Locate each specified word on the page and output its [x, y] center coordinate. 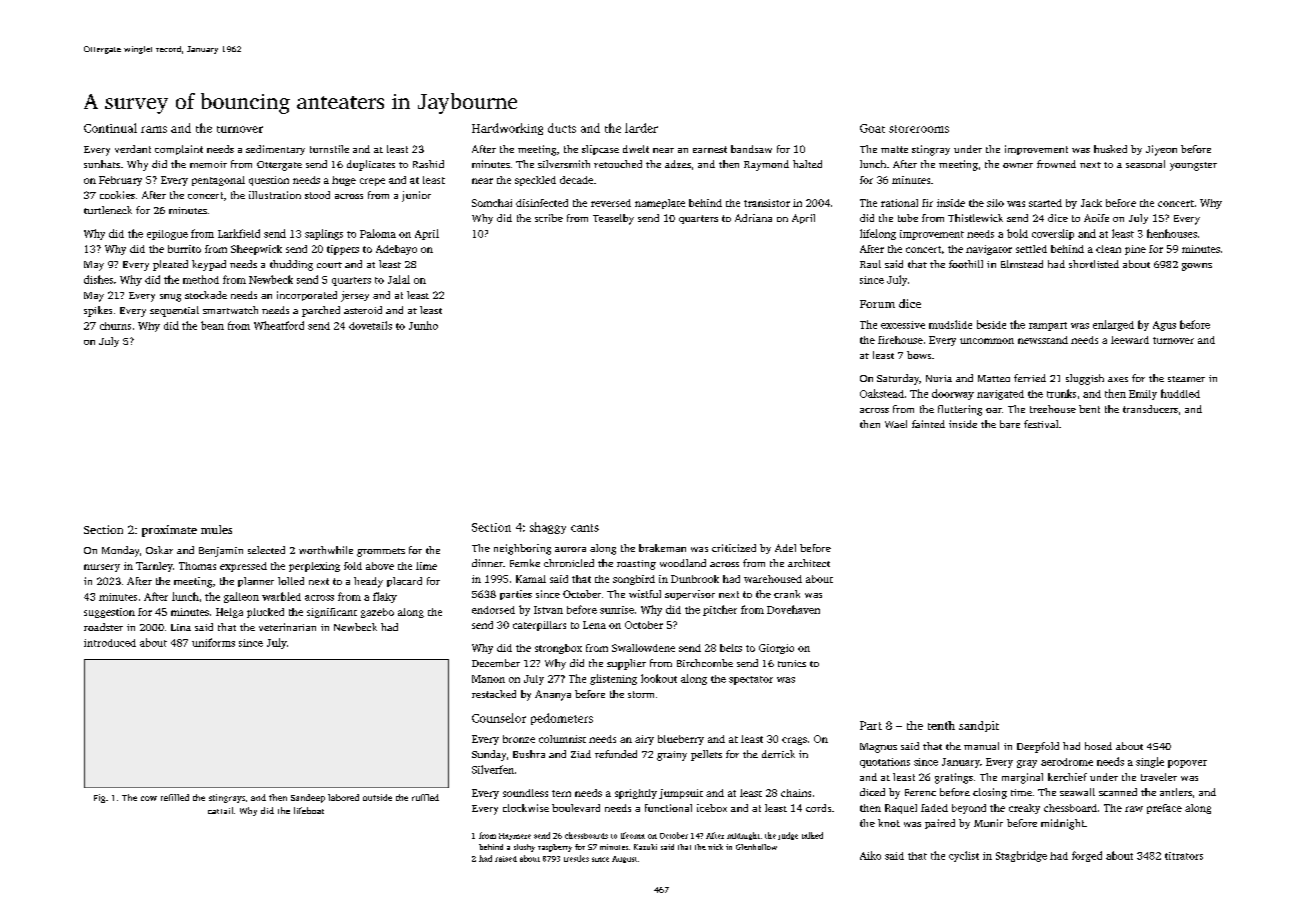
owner [1018, 165]
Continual [110, 128]
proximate [169, 531]
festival [1041, 424]
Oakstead [882, 393]
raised [506, 859]
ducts [562, 128]
